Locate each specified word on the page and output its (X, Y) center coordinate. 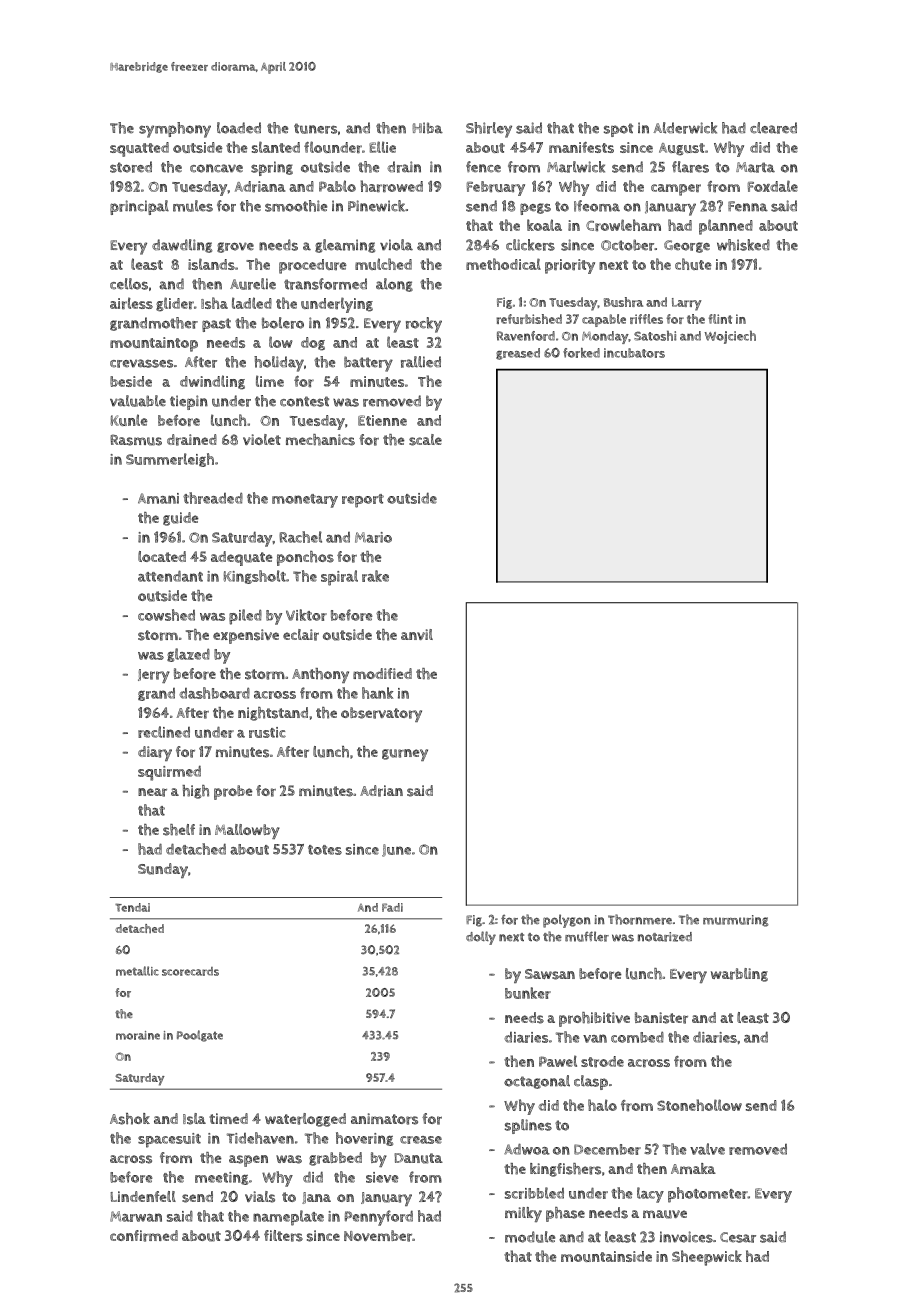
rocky (424, 325)
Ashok (130, 1119)
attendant (170, 576)
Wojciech (730, 337)
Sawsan (550, 974)
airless (131, 303)
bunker (528, 993)
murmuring (736, 921)
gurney (405, 755)
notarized (665, 937)
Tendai (132, 907)
